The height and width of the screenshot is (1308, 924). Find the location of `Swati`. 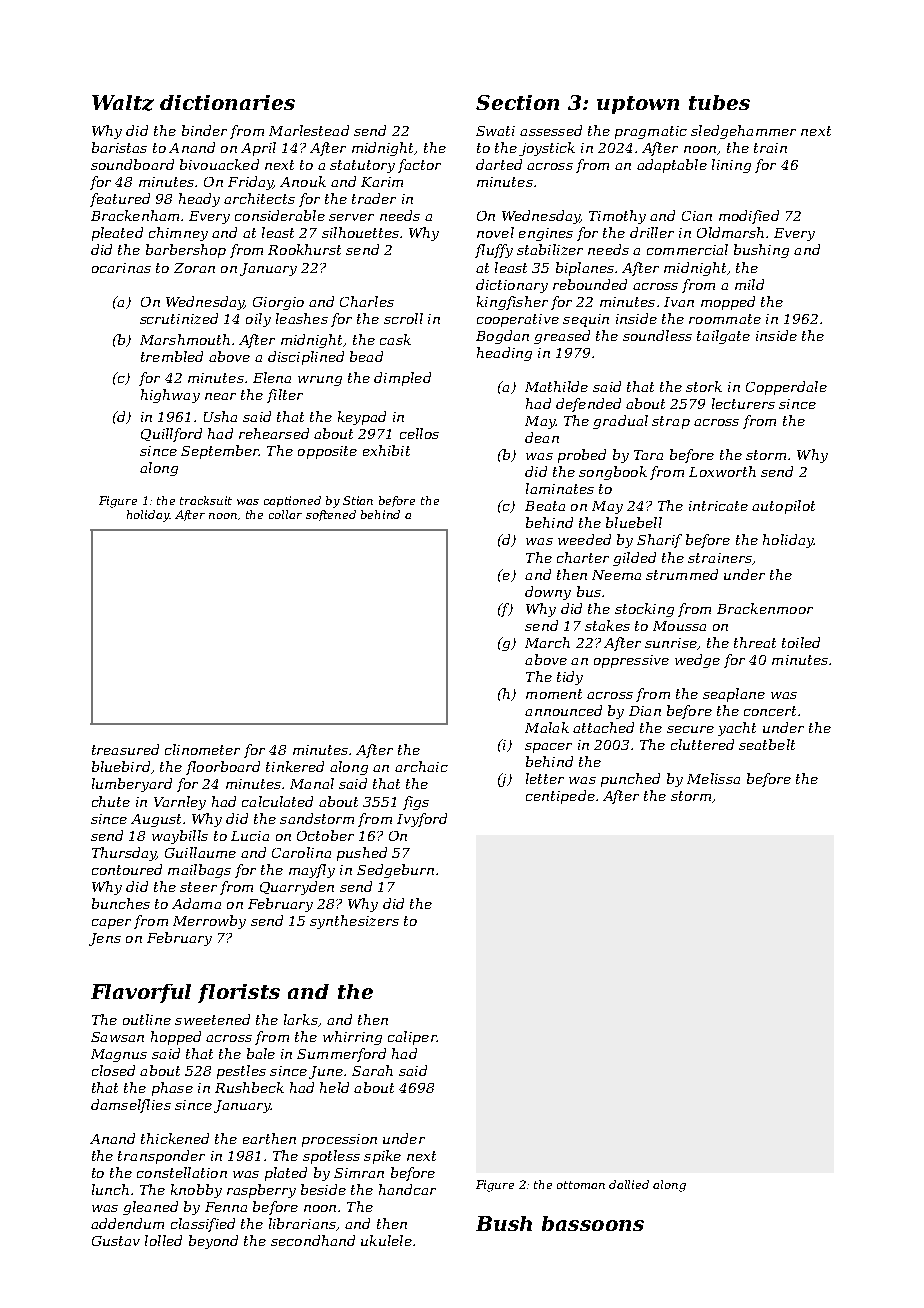

Swati is located at coordinates (495, 131).
